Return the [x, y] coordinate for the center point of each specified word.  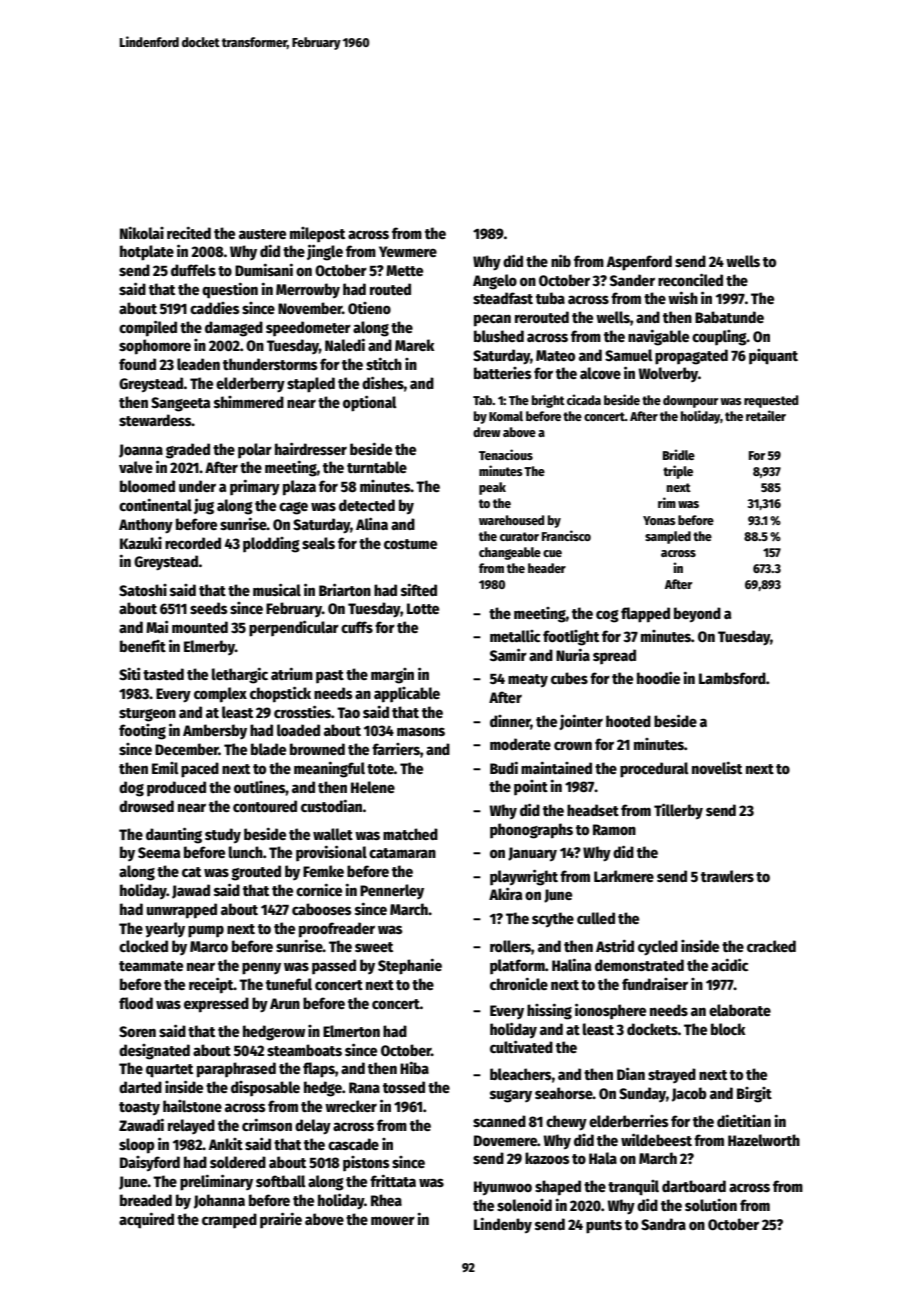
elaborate [740, 1010]
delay [313, 1127]
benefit [143, 646]
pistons [366, 1163]
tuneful [289, 984]
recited [189, 232]
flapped [645, 615]
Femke [323, 871]
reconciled [690, 279]
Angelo [495, 282]
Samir [508, 654]
